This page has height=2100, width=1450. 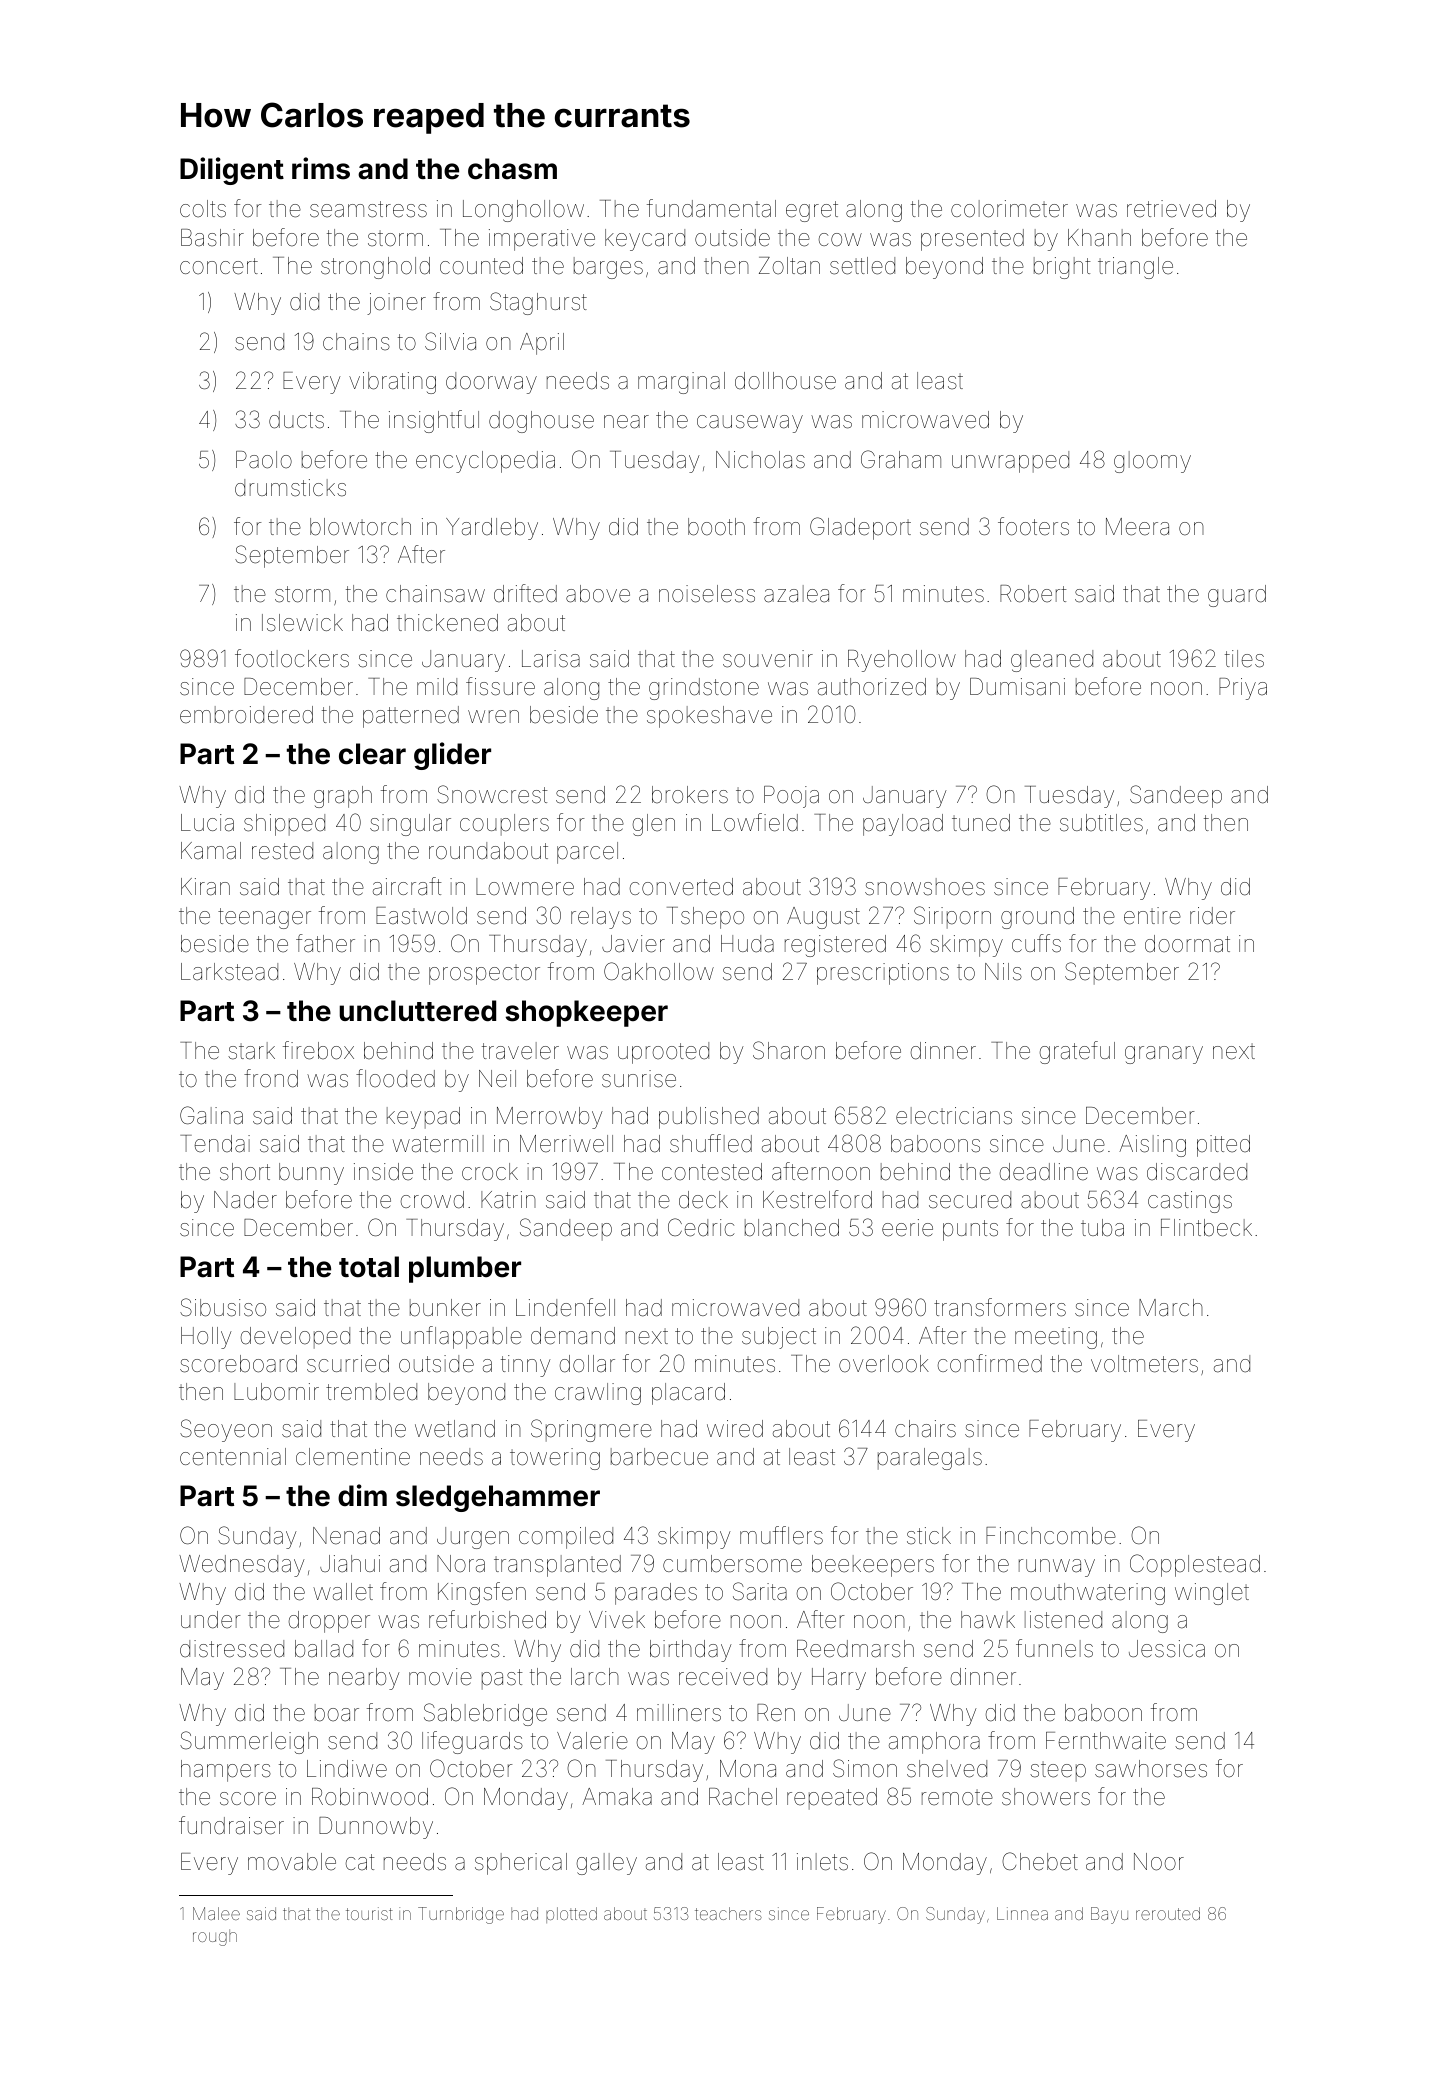 What do you see at coordinates (296, 420) in the page?
I see `ducts` at bounding box center [296, 420].
